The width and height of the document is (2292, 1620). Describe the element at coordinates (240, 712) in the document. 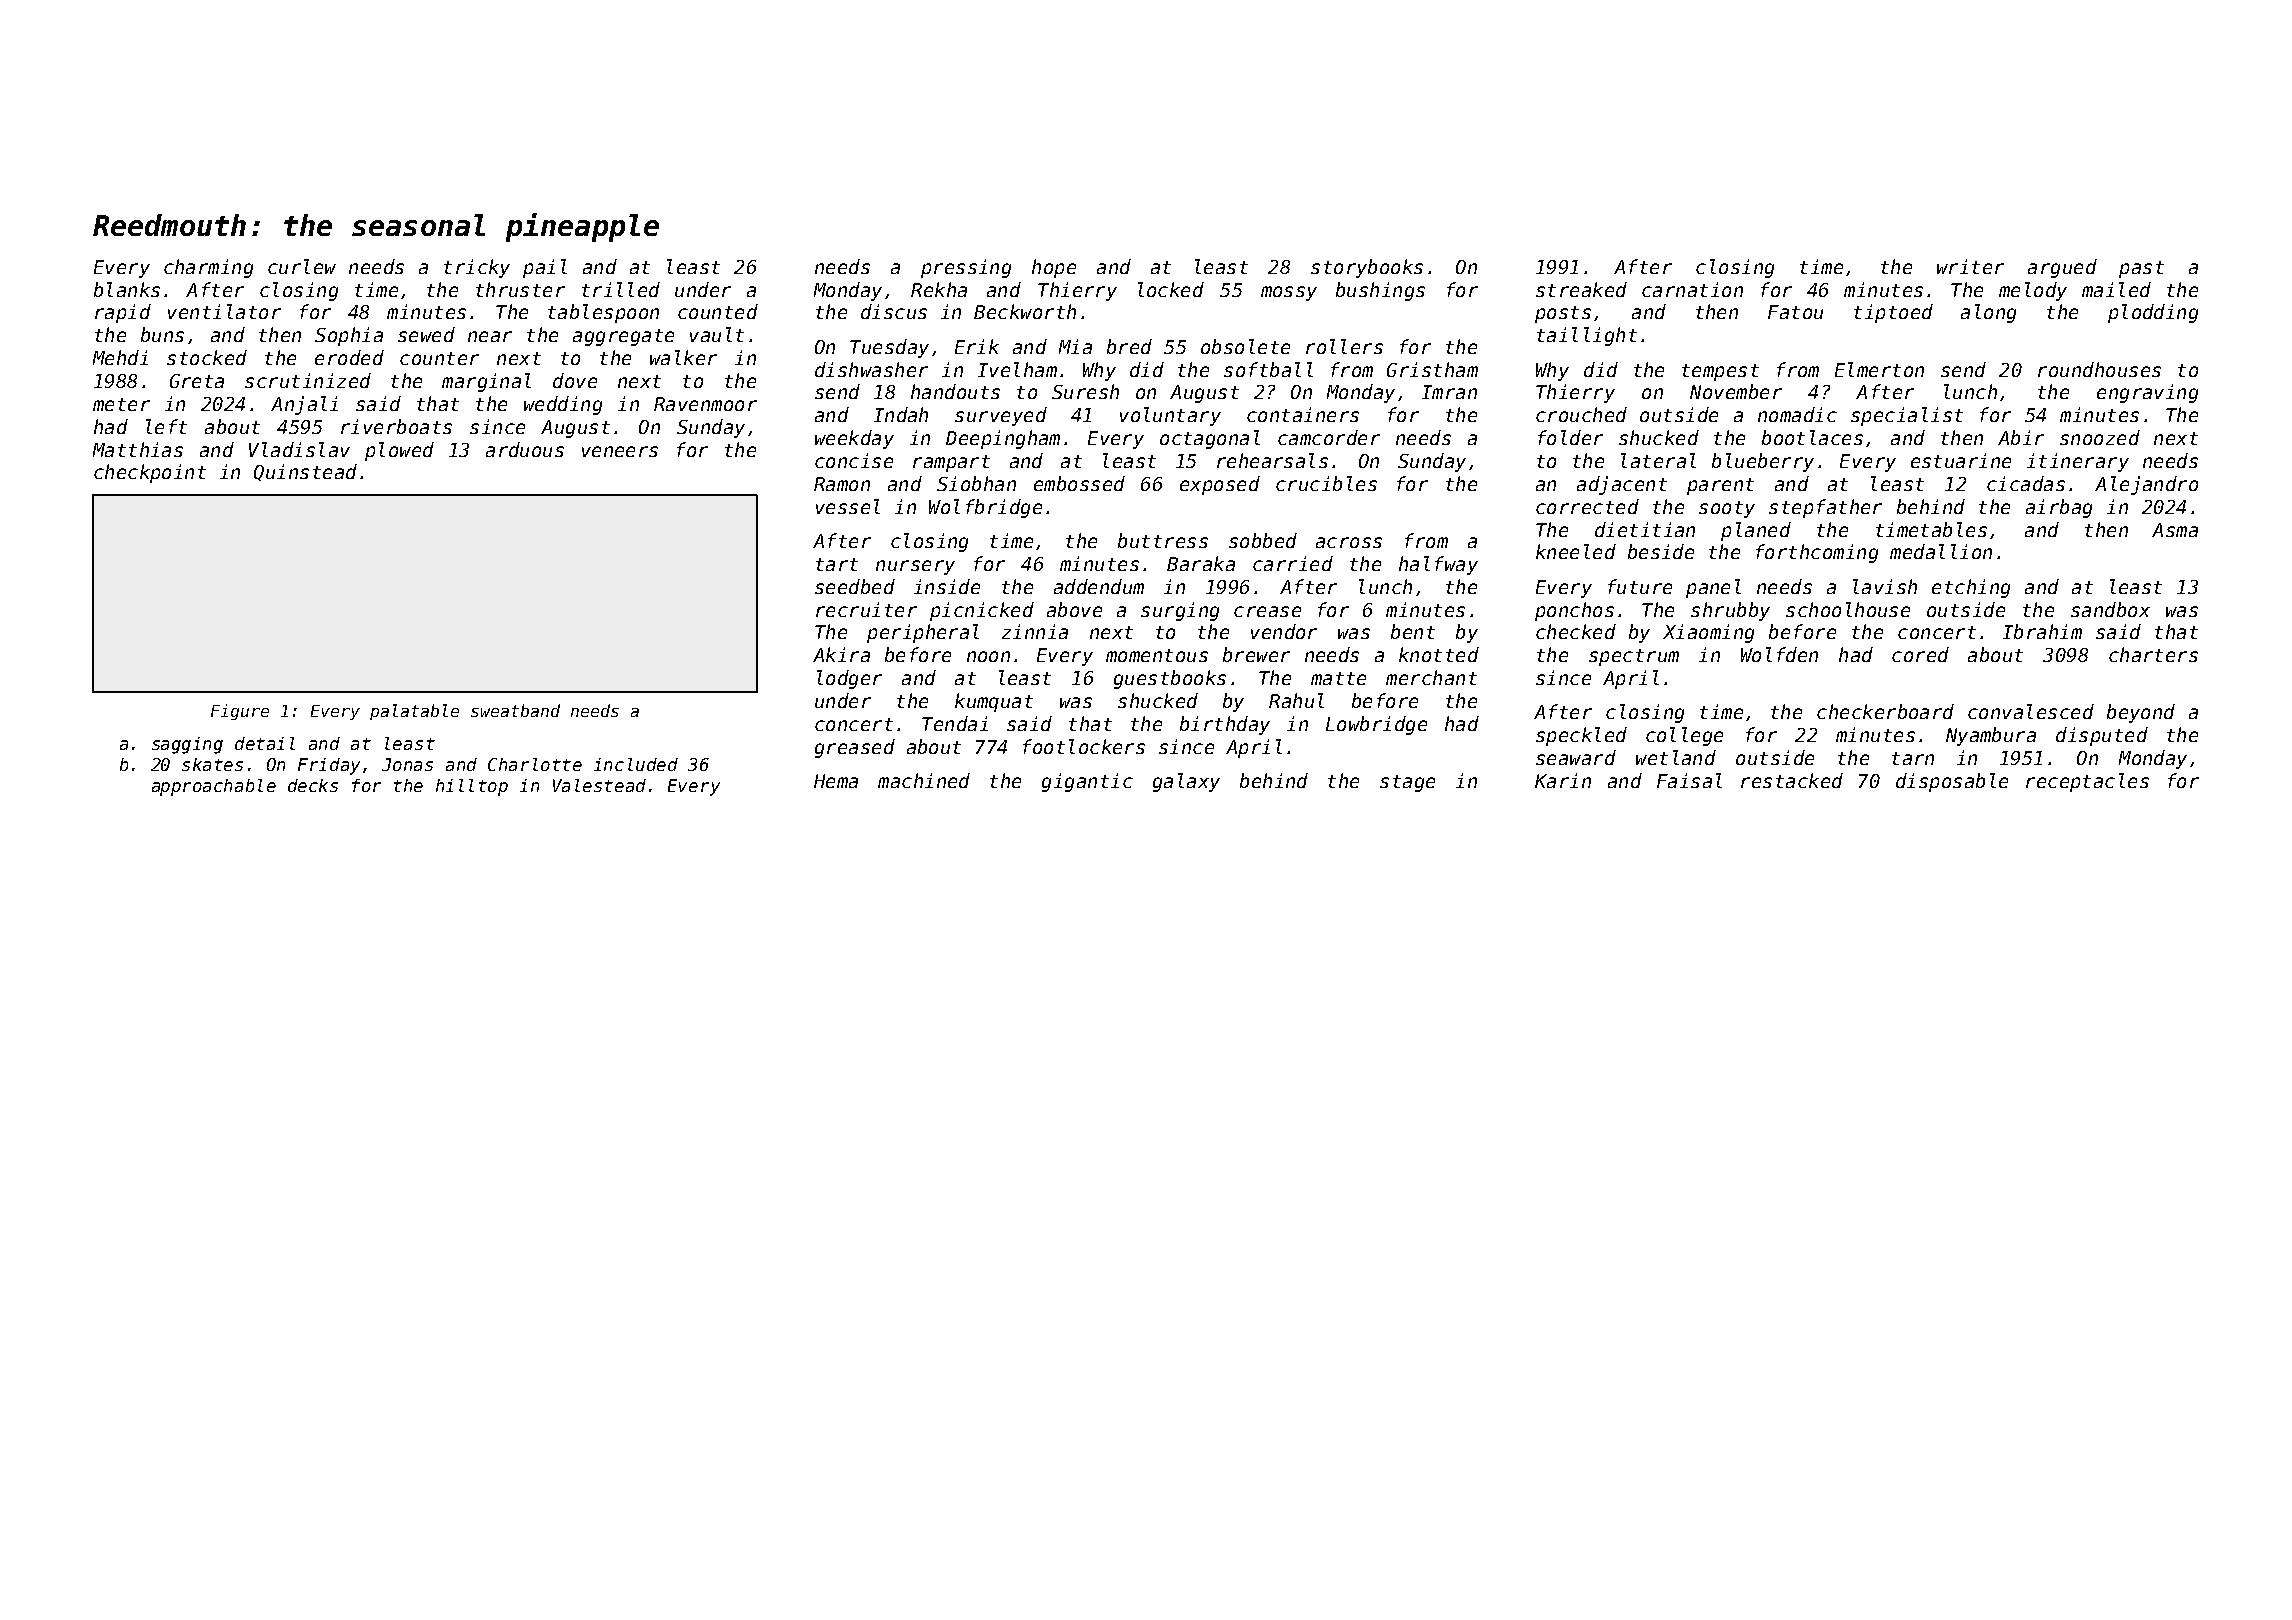

I see `Figure` at that location.
